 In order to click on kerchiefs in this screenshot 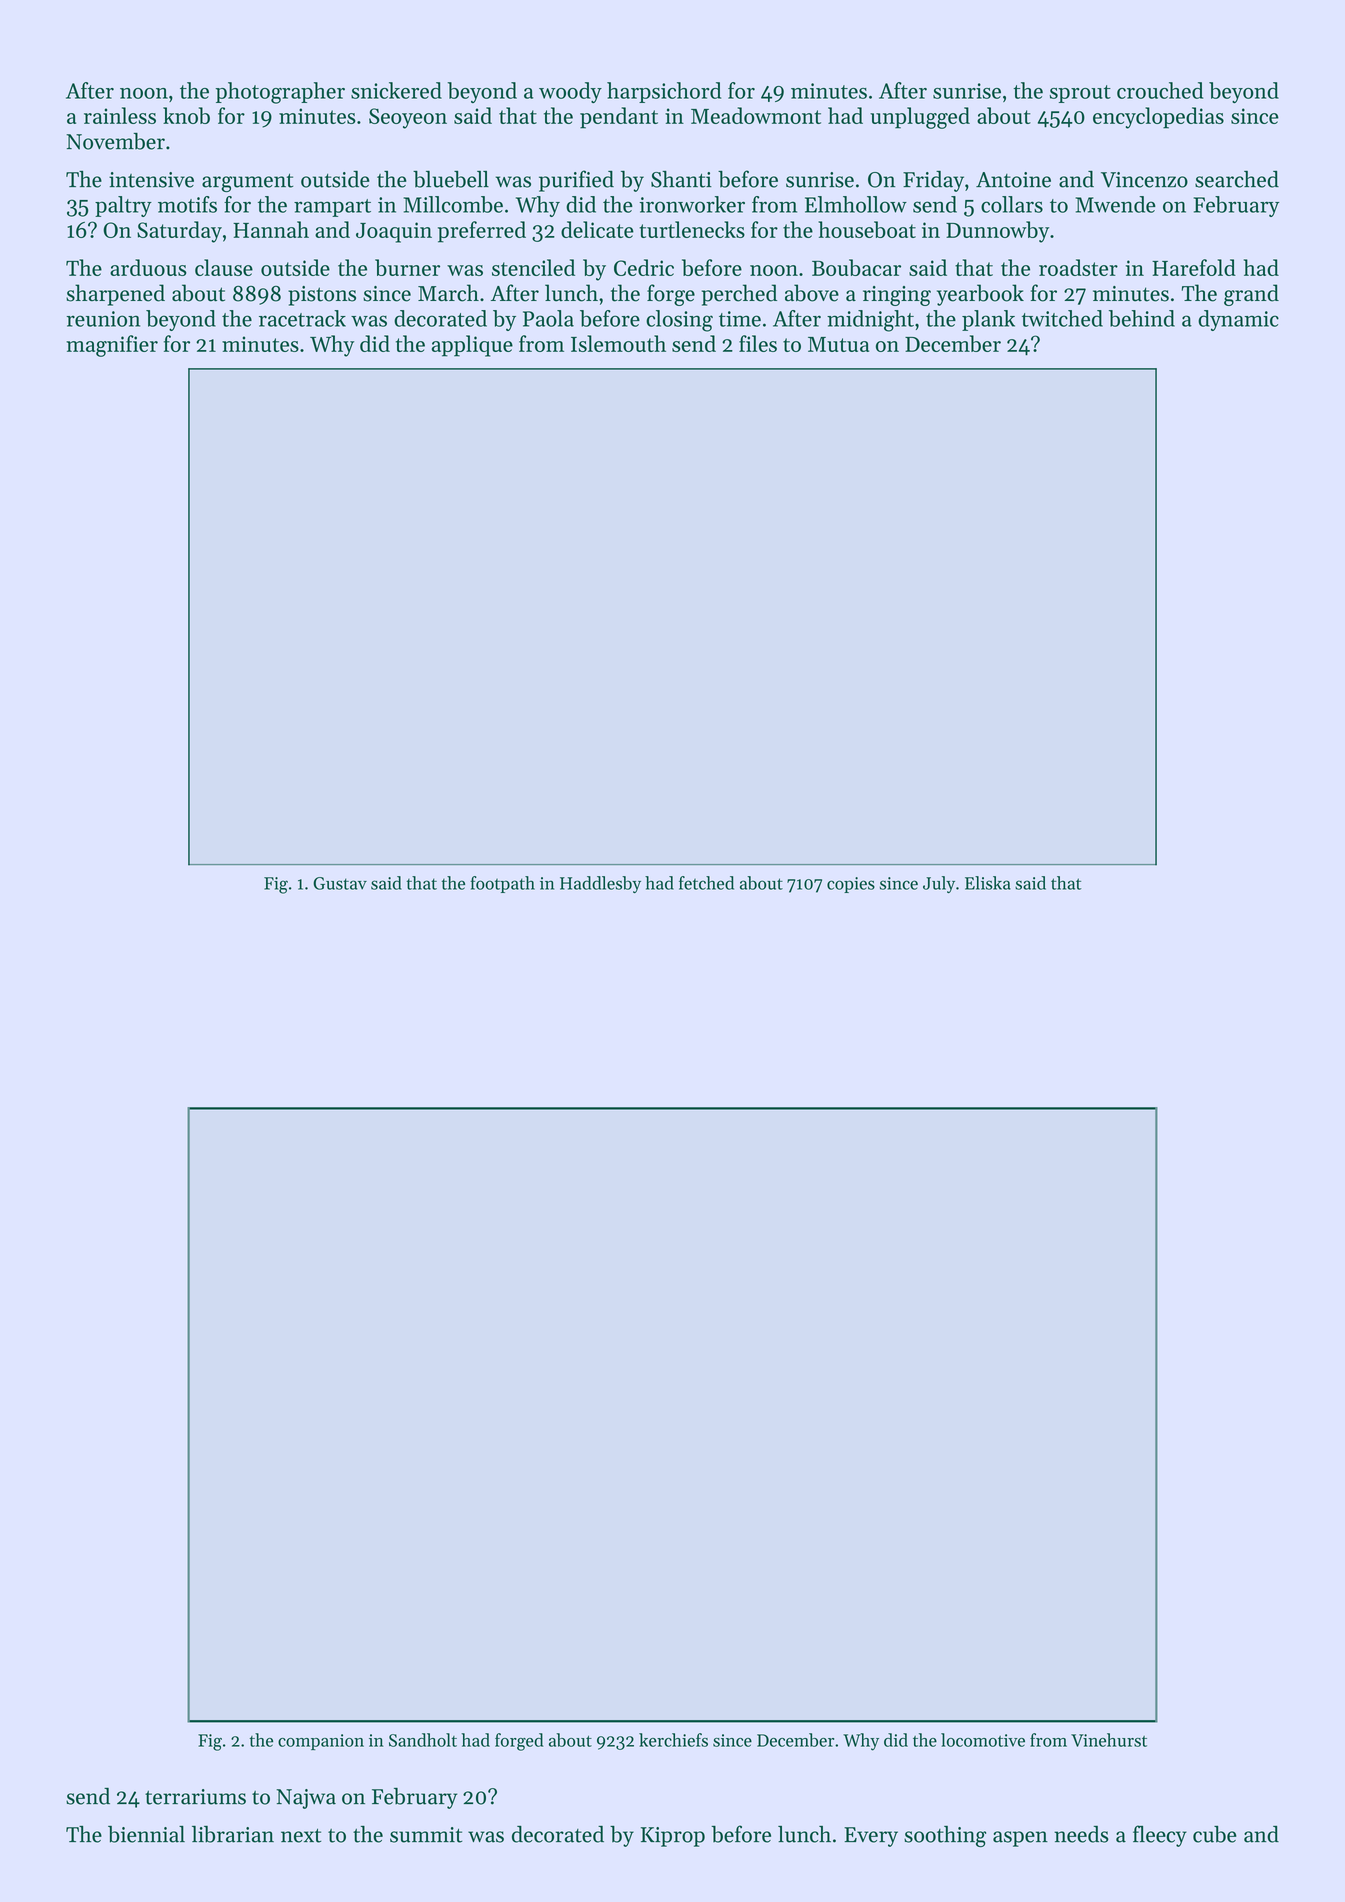, I will do `click(673, 1740)`.
